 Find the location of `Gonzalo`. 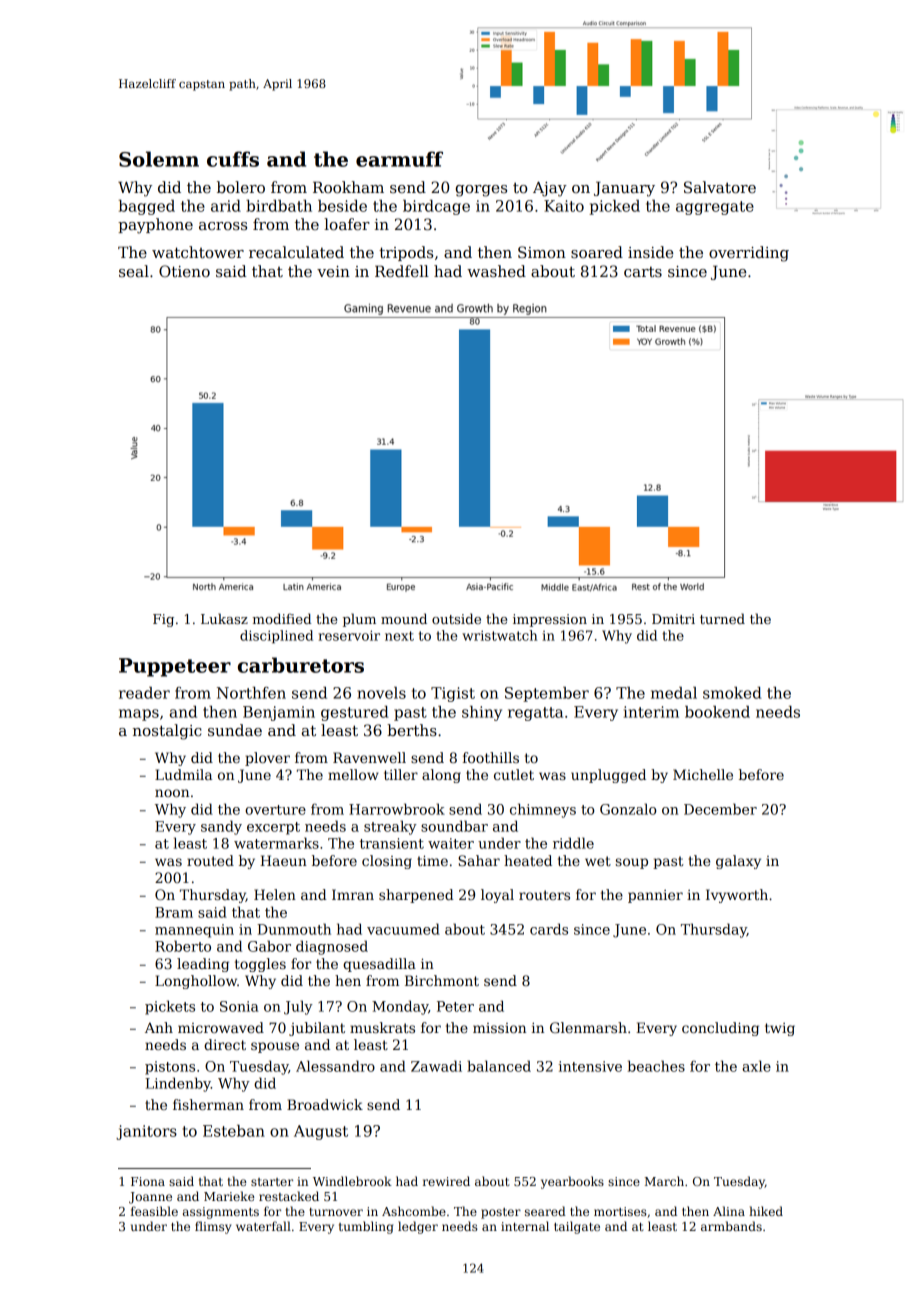

Gonzalo is located at coordinates (628, 809).
